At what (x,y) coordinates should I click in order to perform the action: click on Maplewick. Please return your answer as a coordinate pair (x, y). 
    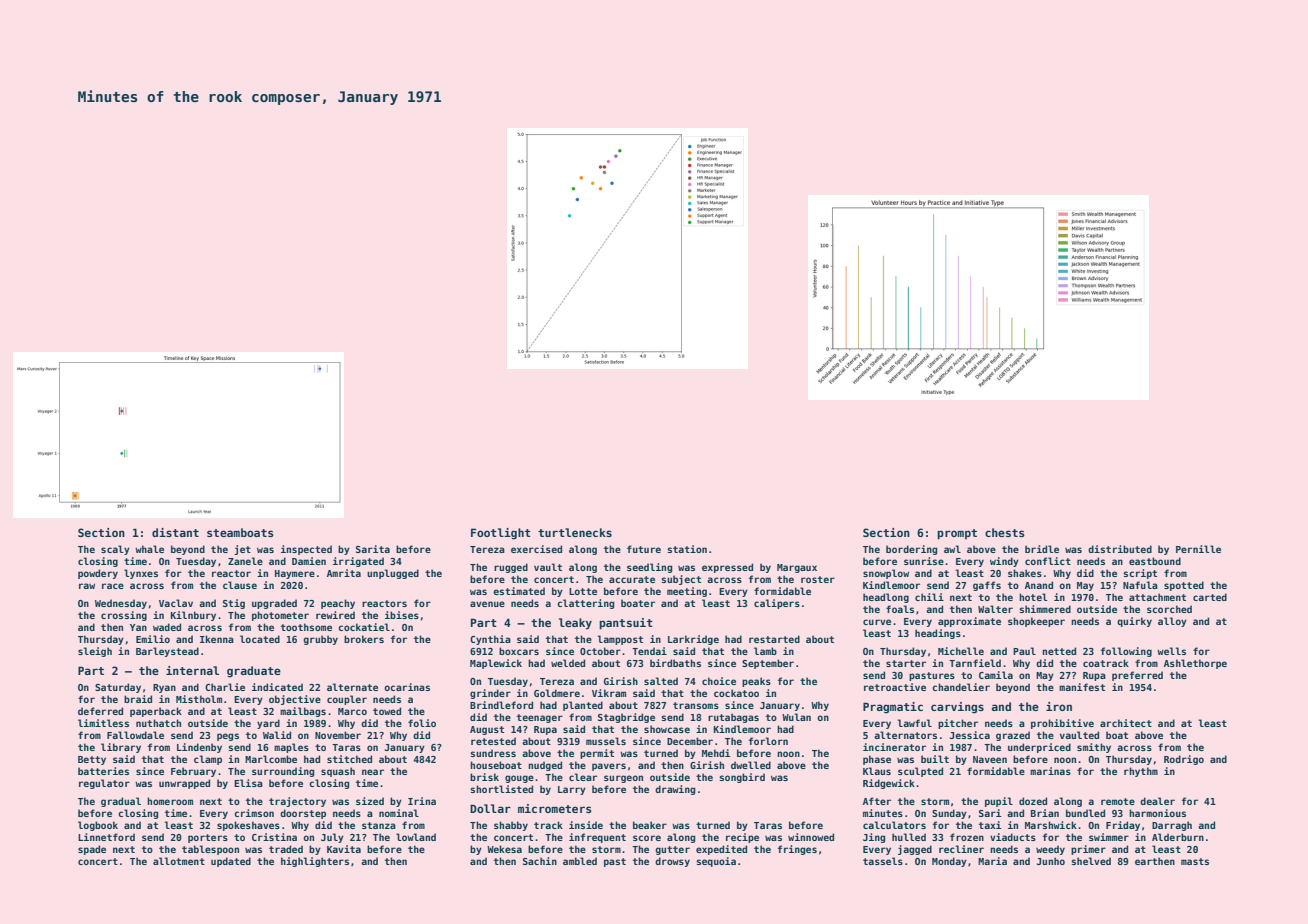
    Looking at the image, I should click on (496, 664).
